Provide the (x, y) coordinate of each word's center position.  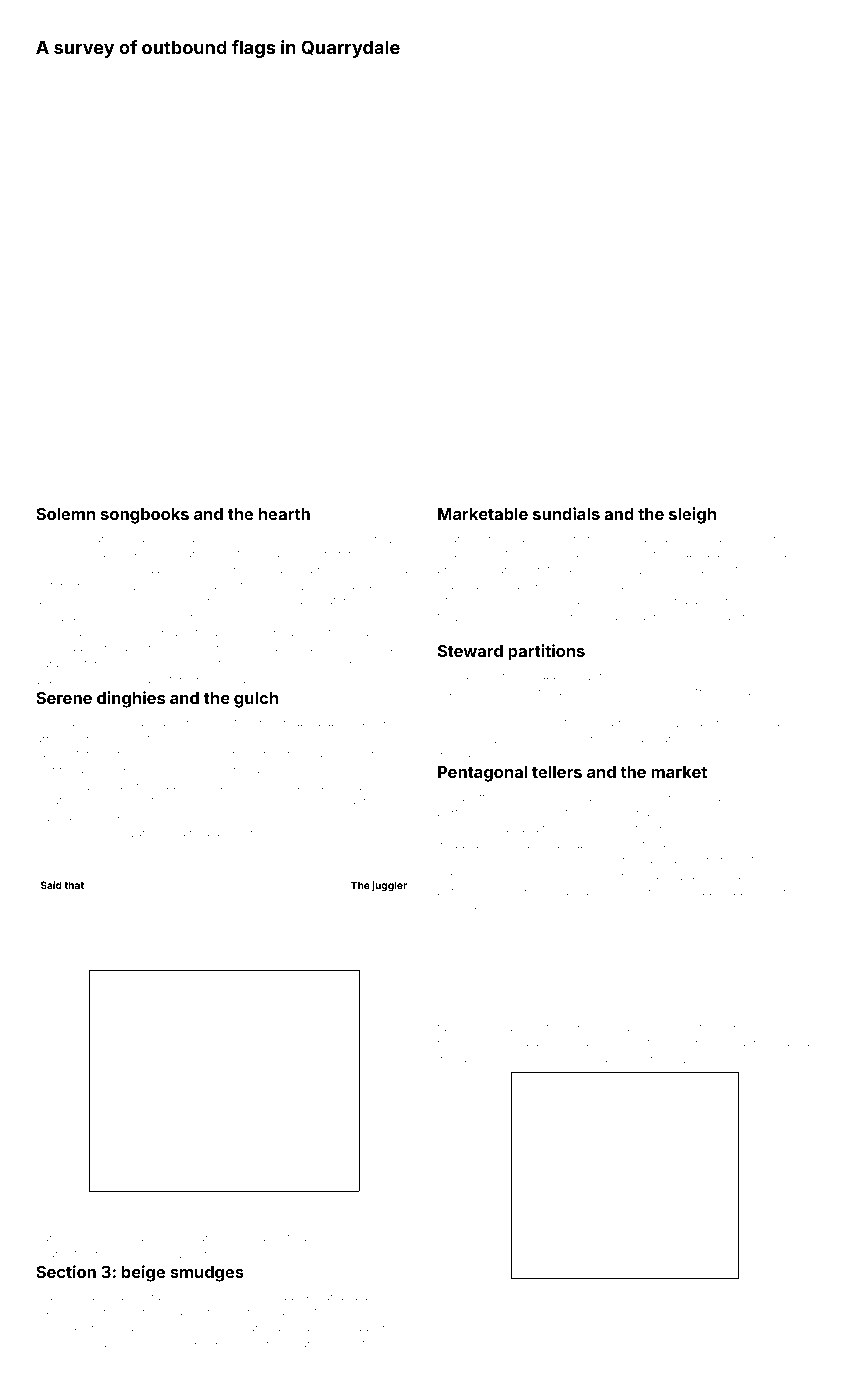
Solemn (65, 514)
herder (639, 617)
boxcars (325, 1202)
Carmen (459, 691)
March (307, 1343)
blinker (342, 539)
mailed (136, 1344)
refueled (162, 801)
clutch (693, 813)
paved (793, 1044)
